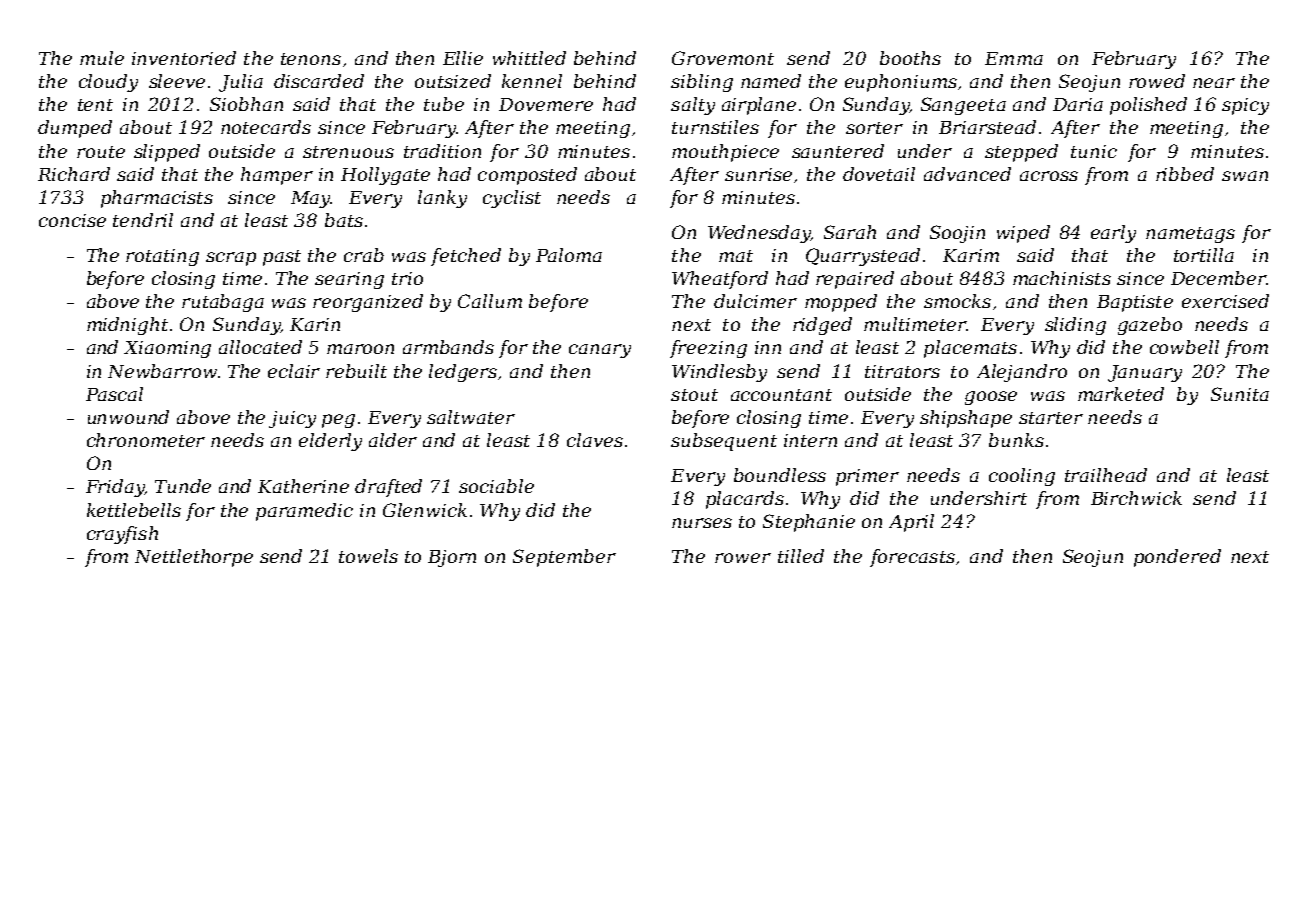 The image size is (1308, 924). I want to click on Paloma, so click(569, 255).
